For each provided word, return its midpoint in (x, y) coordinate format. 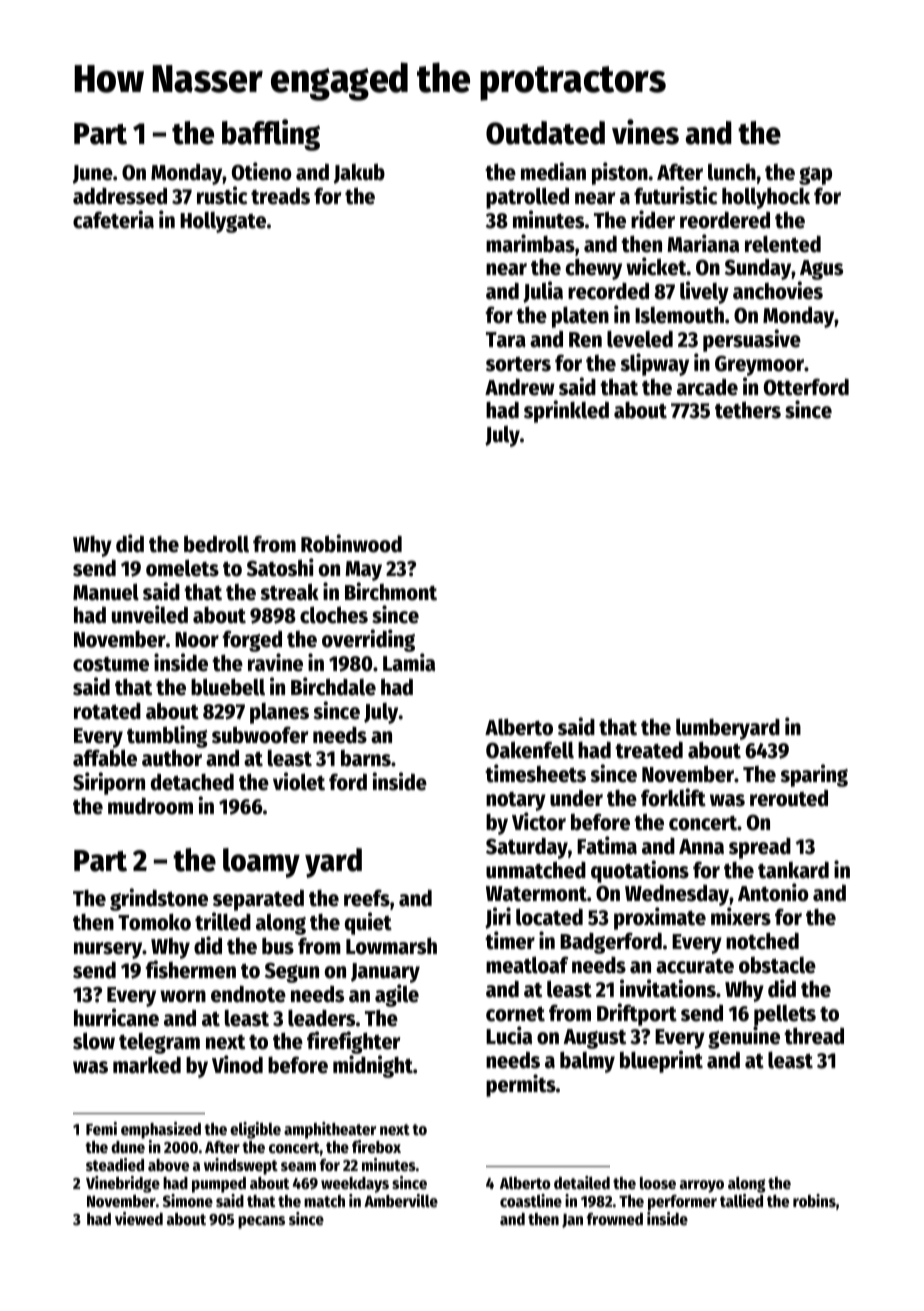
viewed (139, 1219)
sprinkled (566, 411)
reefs (367, 898)
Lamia (409, 662)
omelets (182, 568)
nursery (108, 950)
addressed (120, 196)
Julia (543, 292)
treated (649, 750)
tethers (748, 410)
